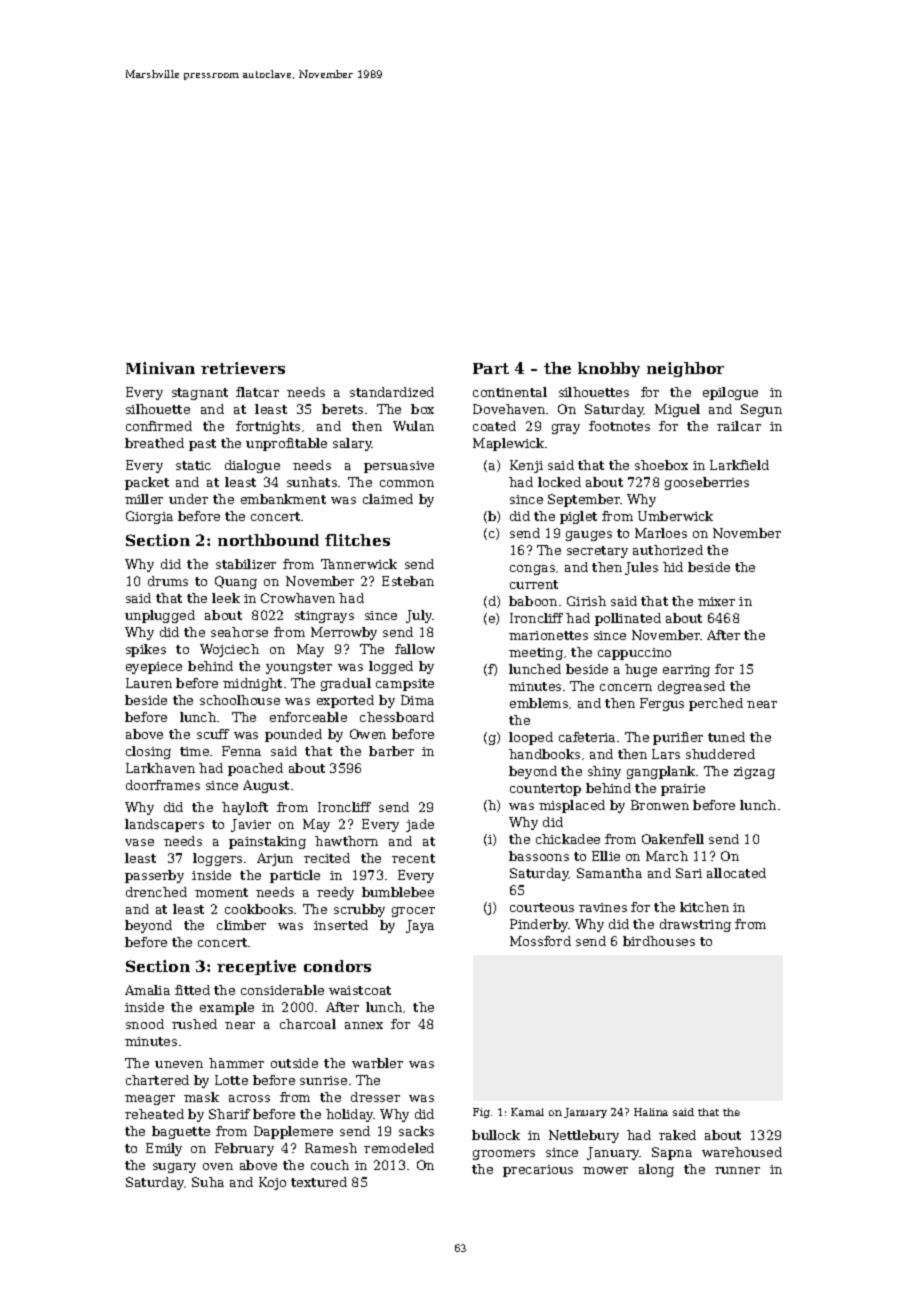 The height and width of the page is (1316, 908). I want to click on neighbor, so click(685, 369).
